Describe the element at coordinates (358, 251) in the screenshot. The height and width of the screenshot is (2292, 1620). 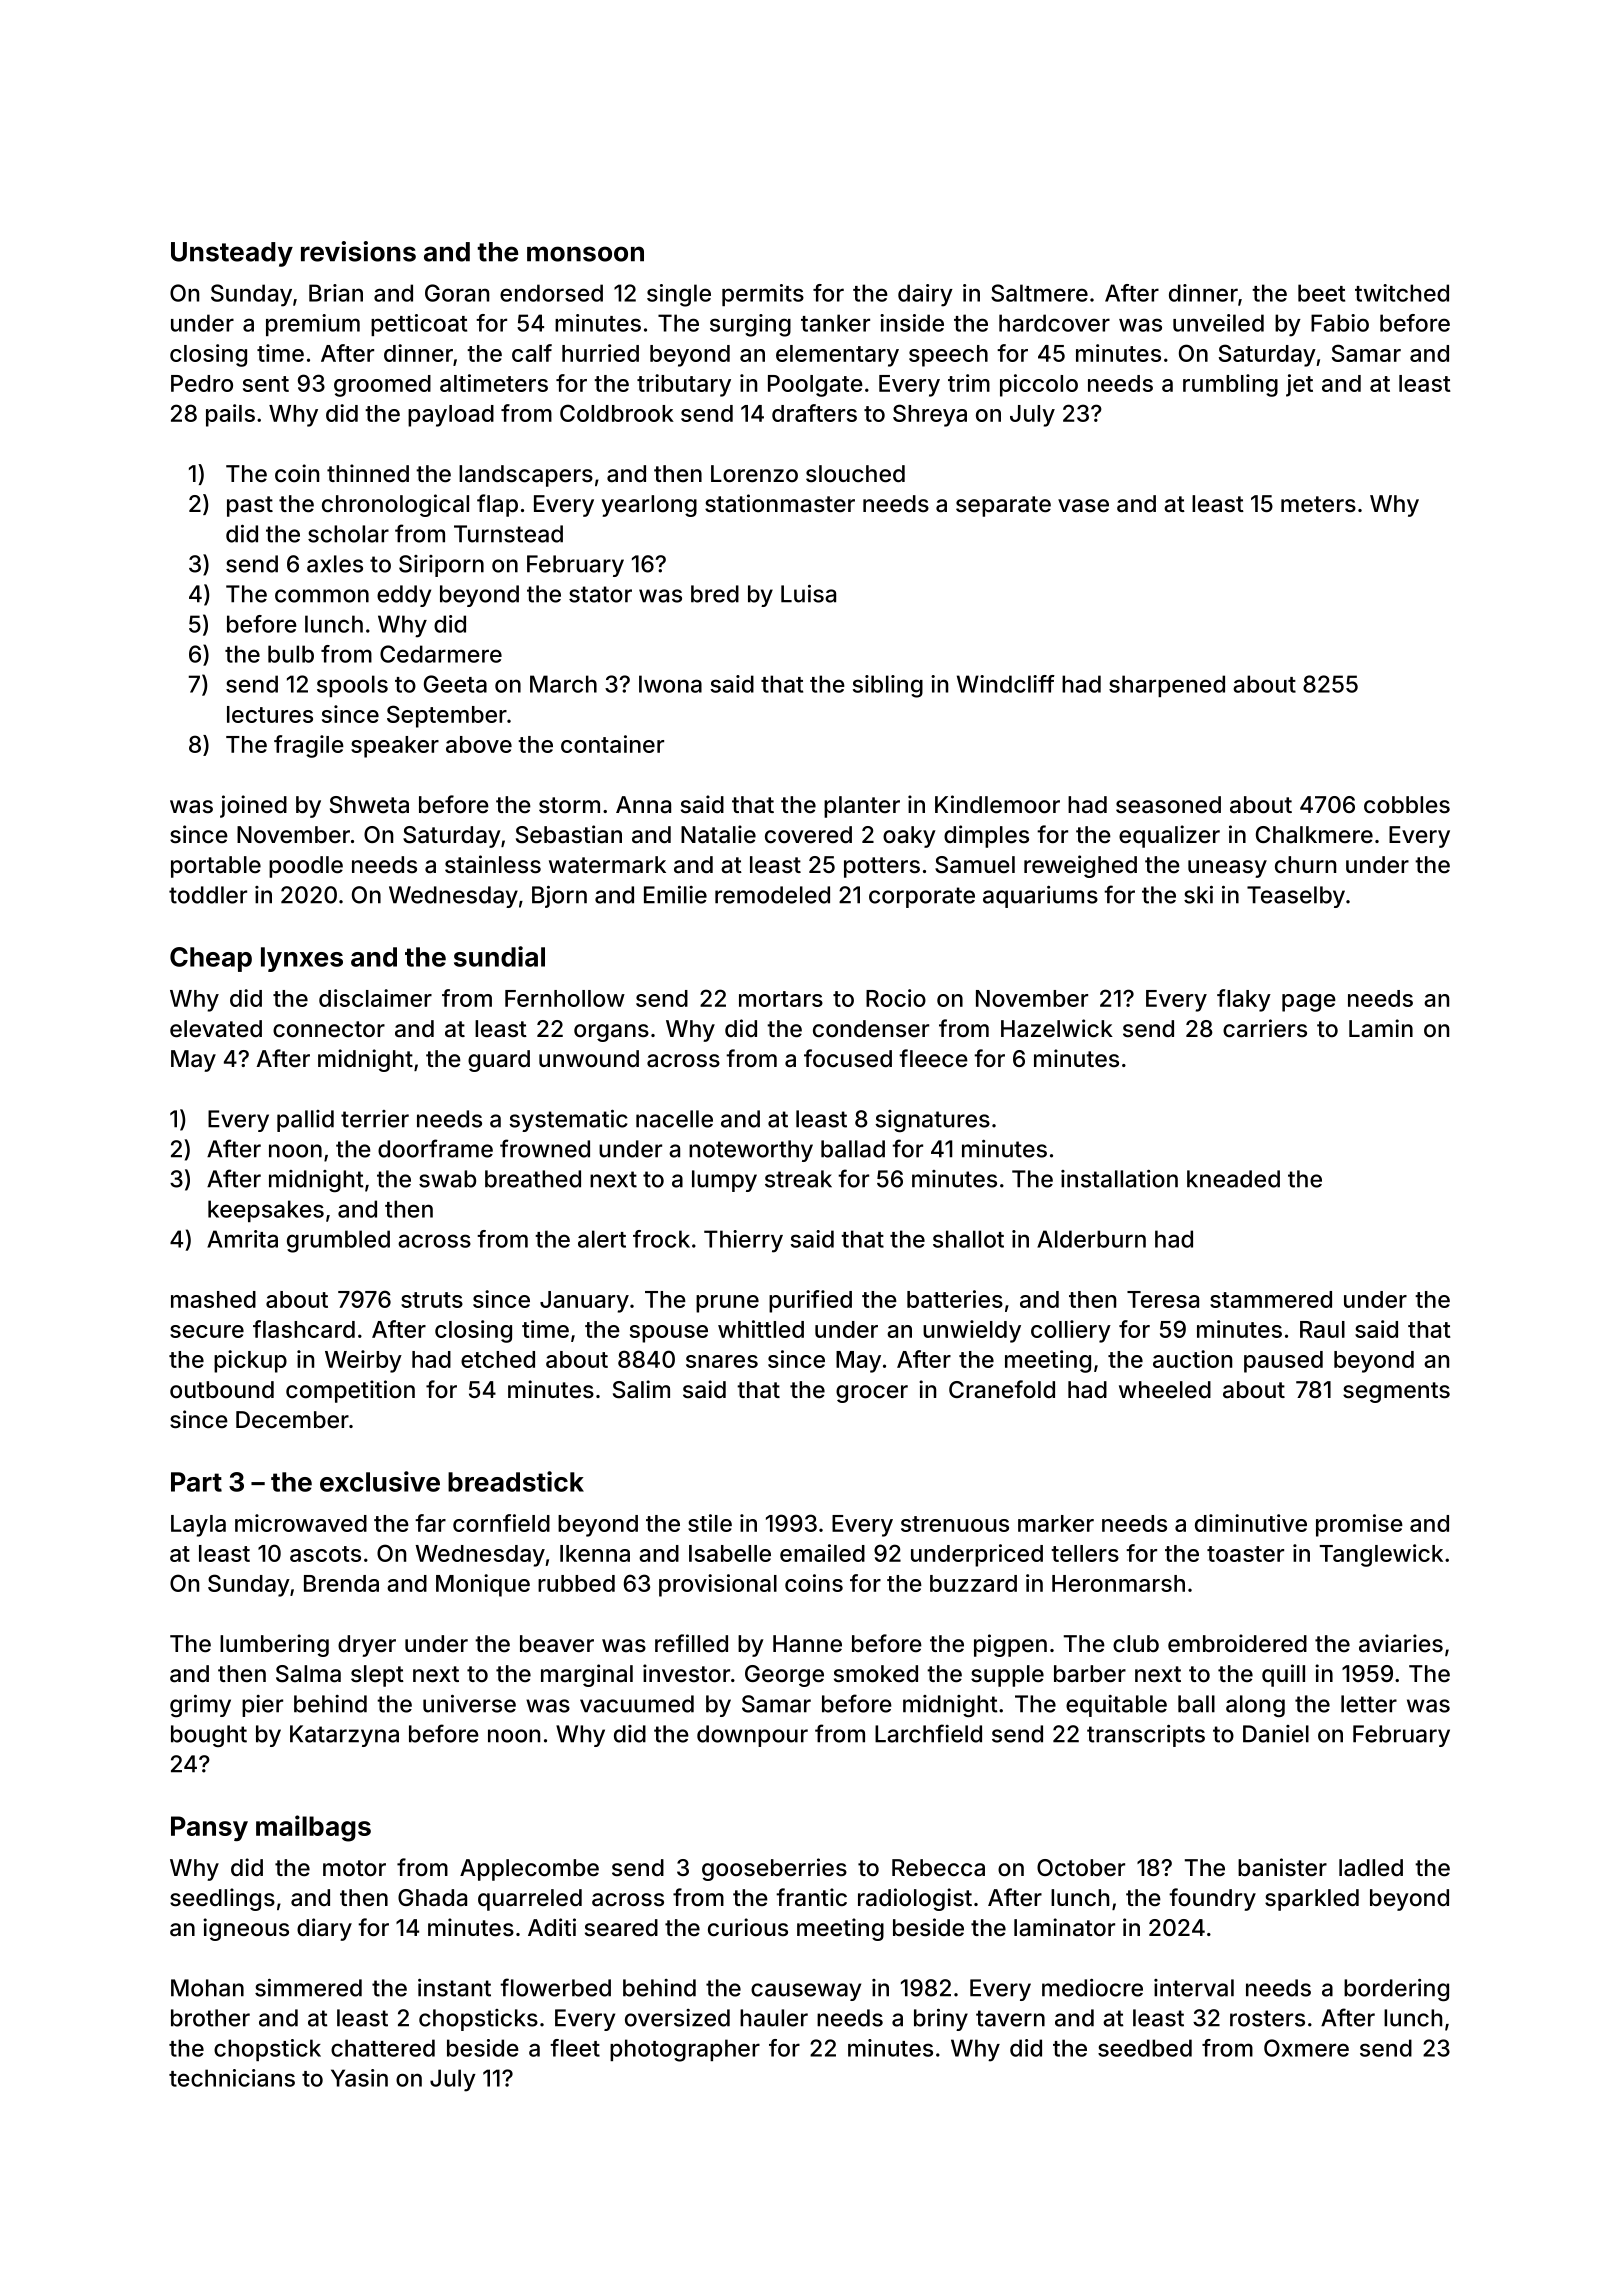
I see `revisions` at that location.
